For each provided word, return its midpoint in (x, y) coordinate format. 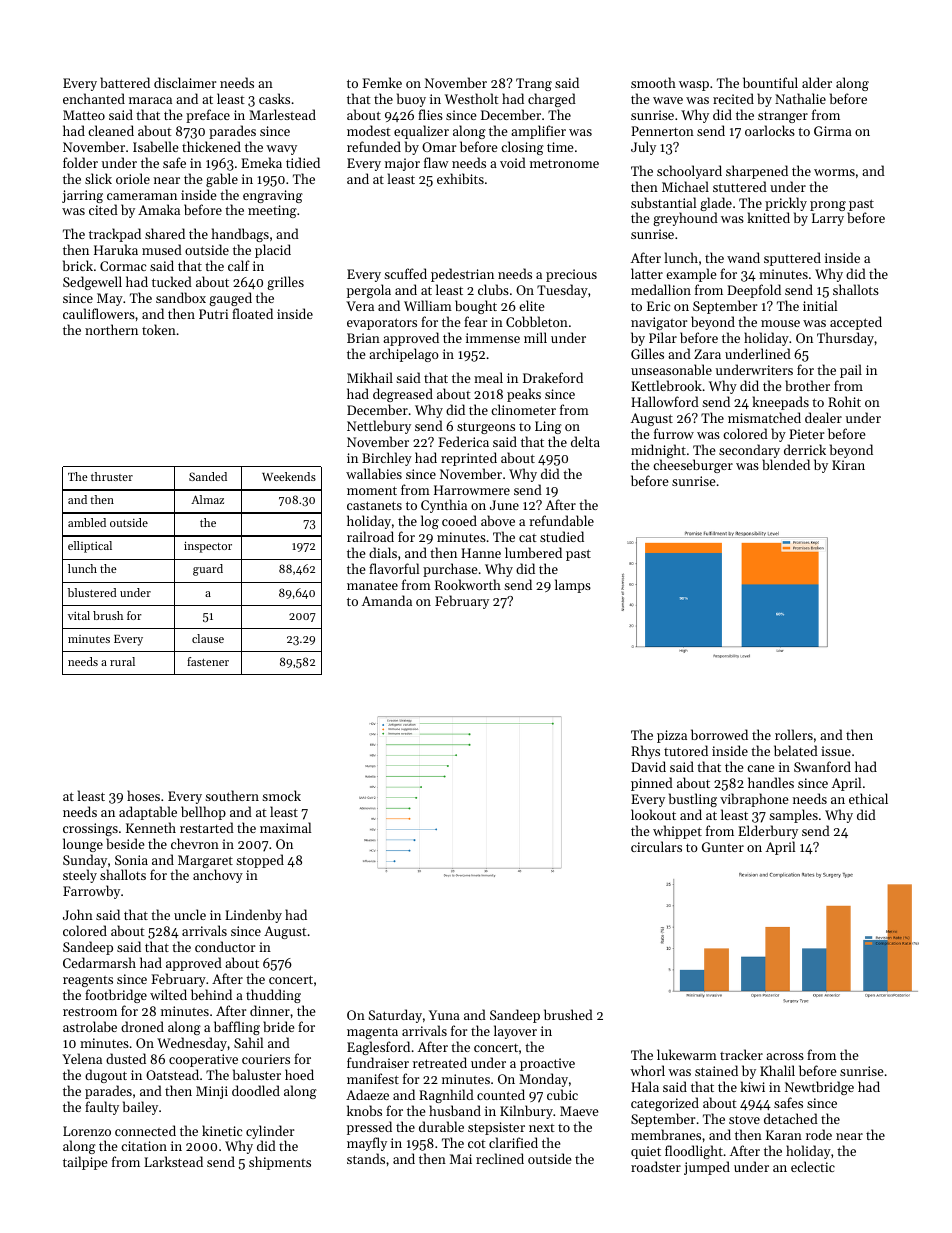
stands (366, 1158)
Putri (213, 314)
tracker (741, 1054)
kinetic (222, 1130)
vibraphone (754, 800)
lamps (573, 586)
